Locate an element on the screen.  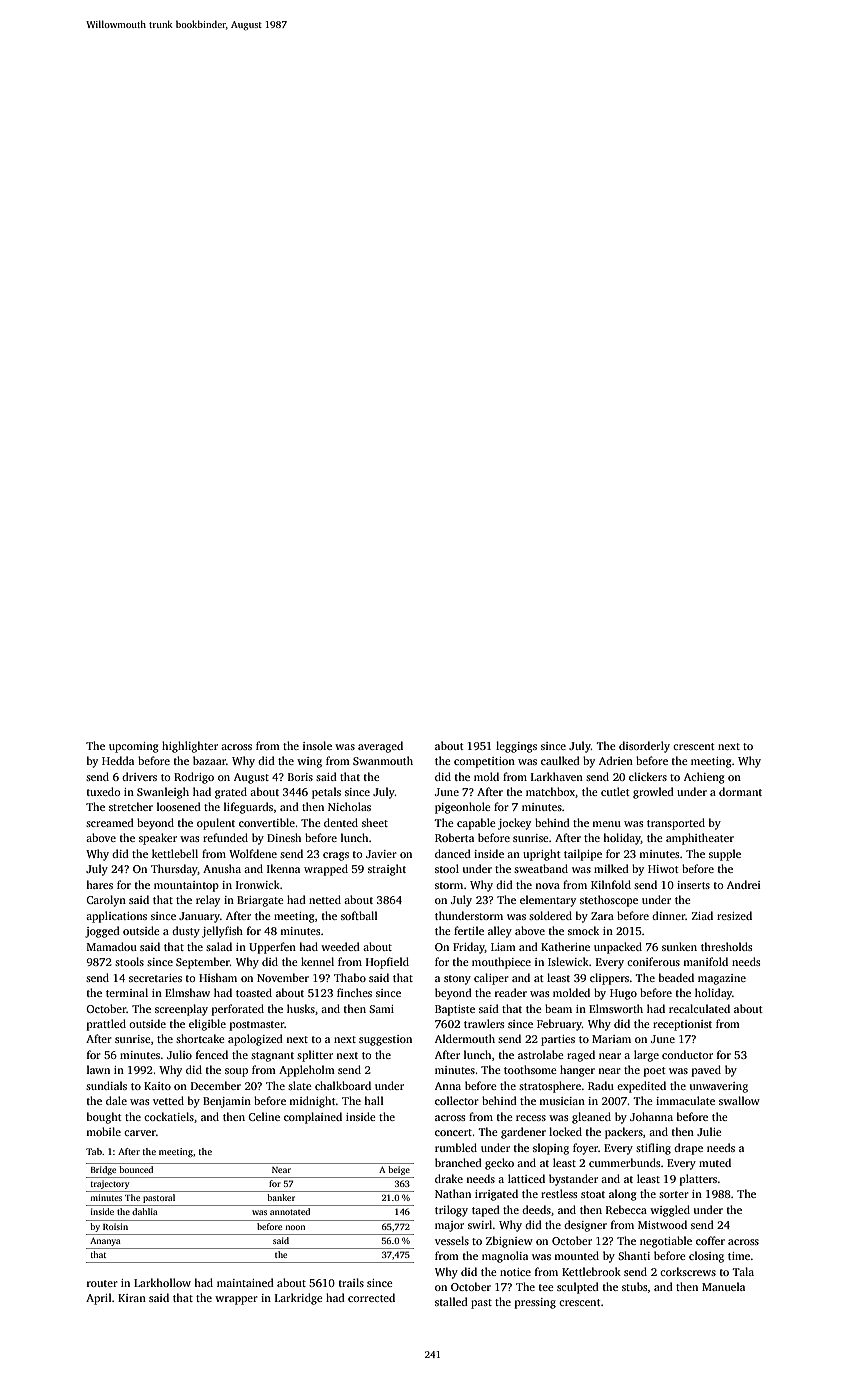
straight is located at coordinates (387, 870).
